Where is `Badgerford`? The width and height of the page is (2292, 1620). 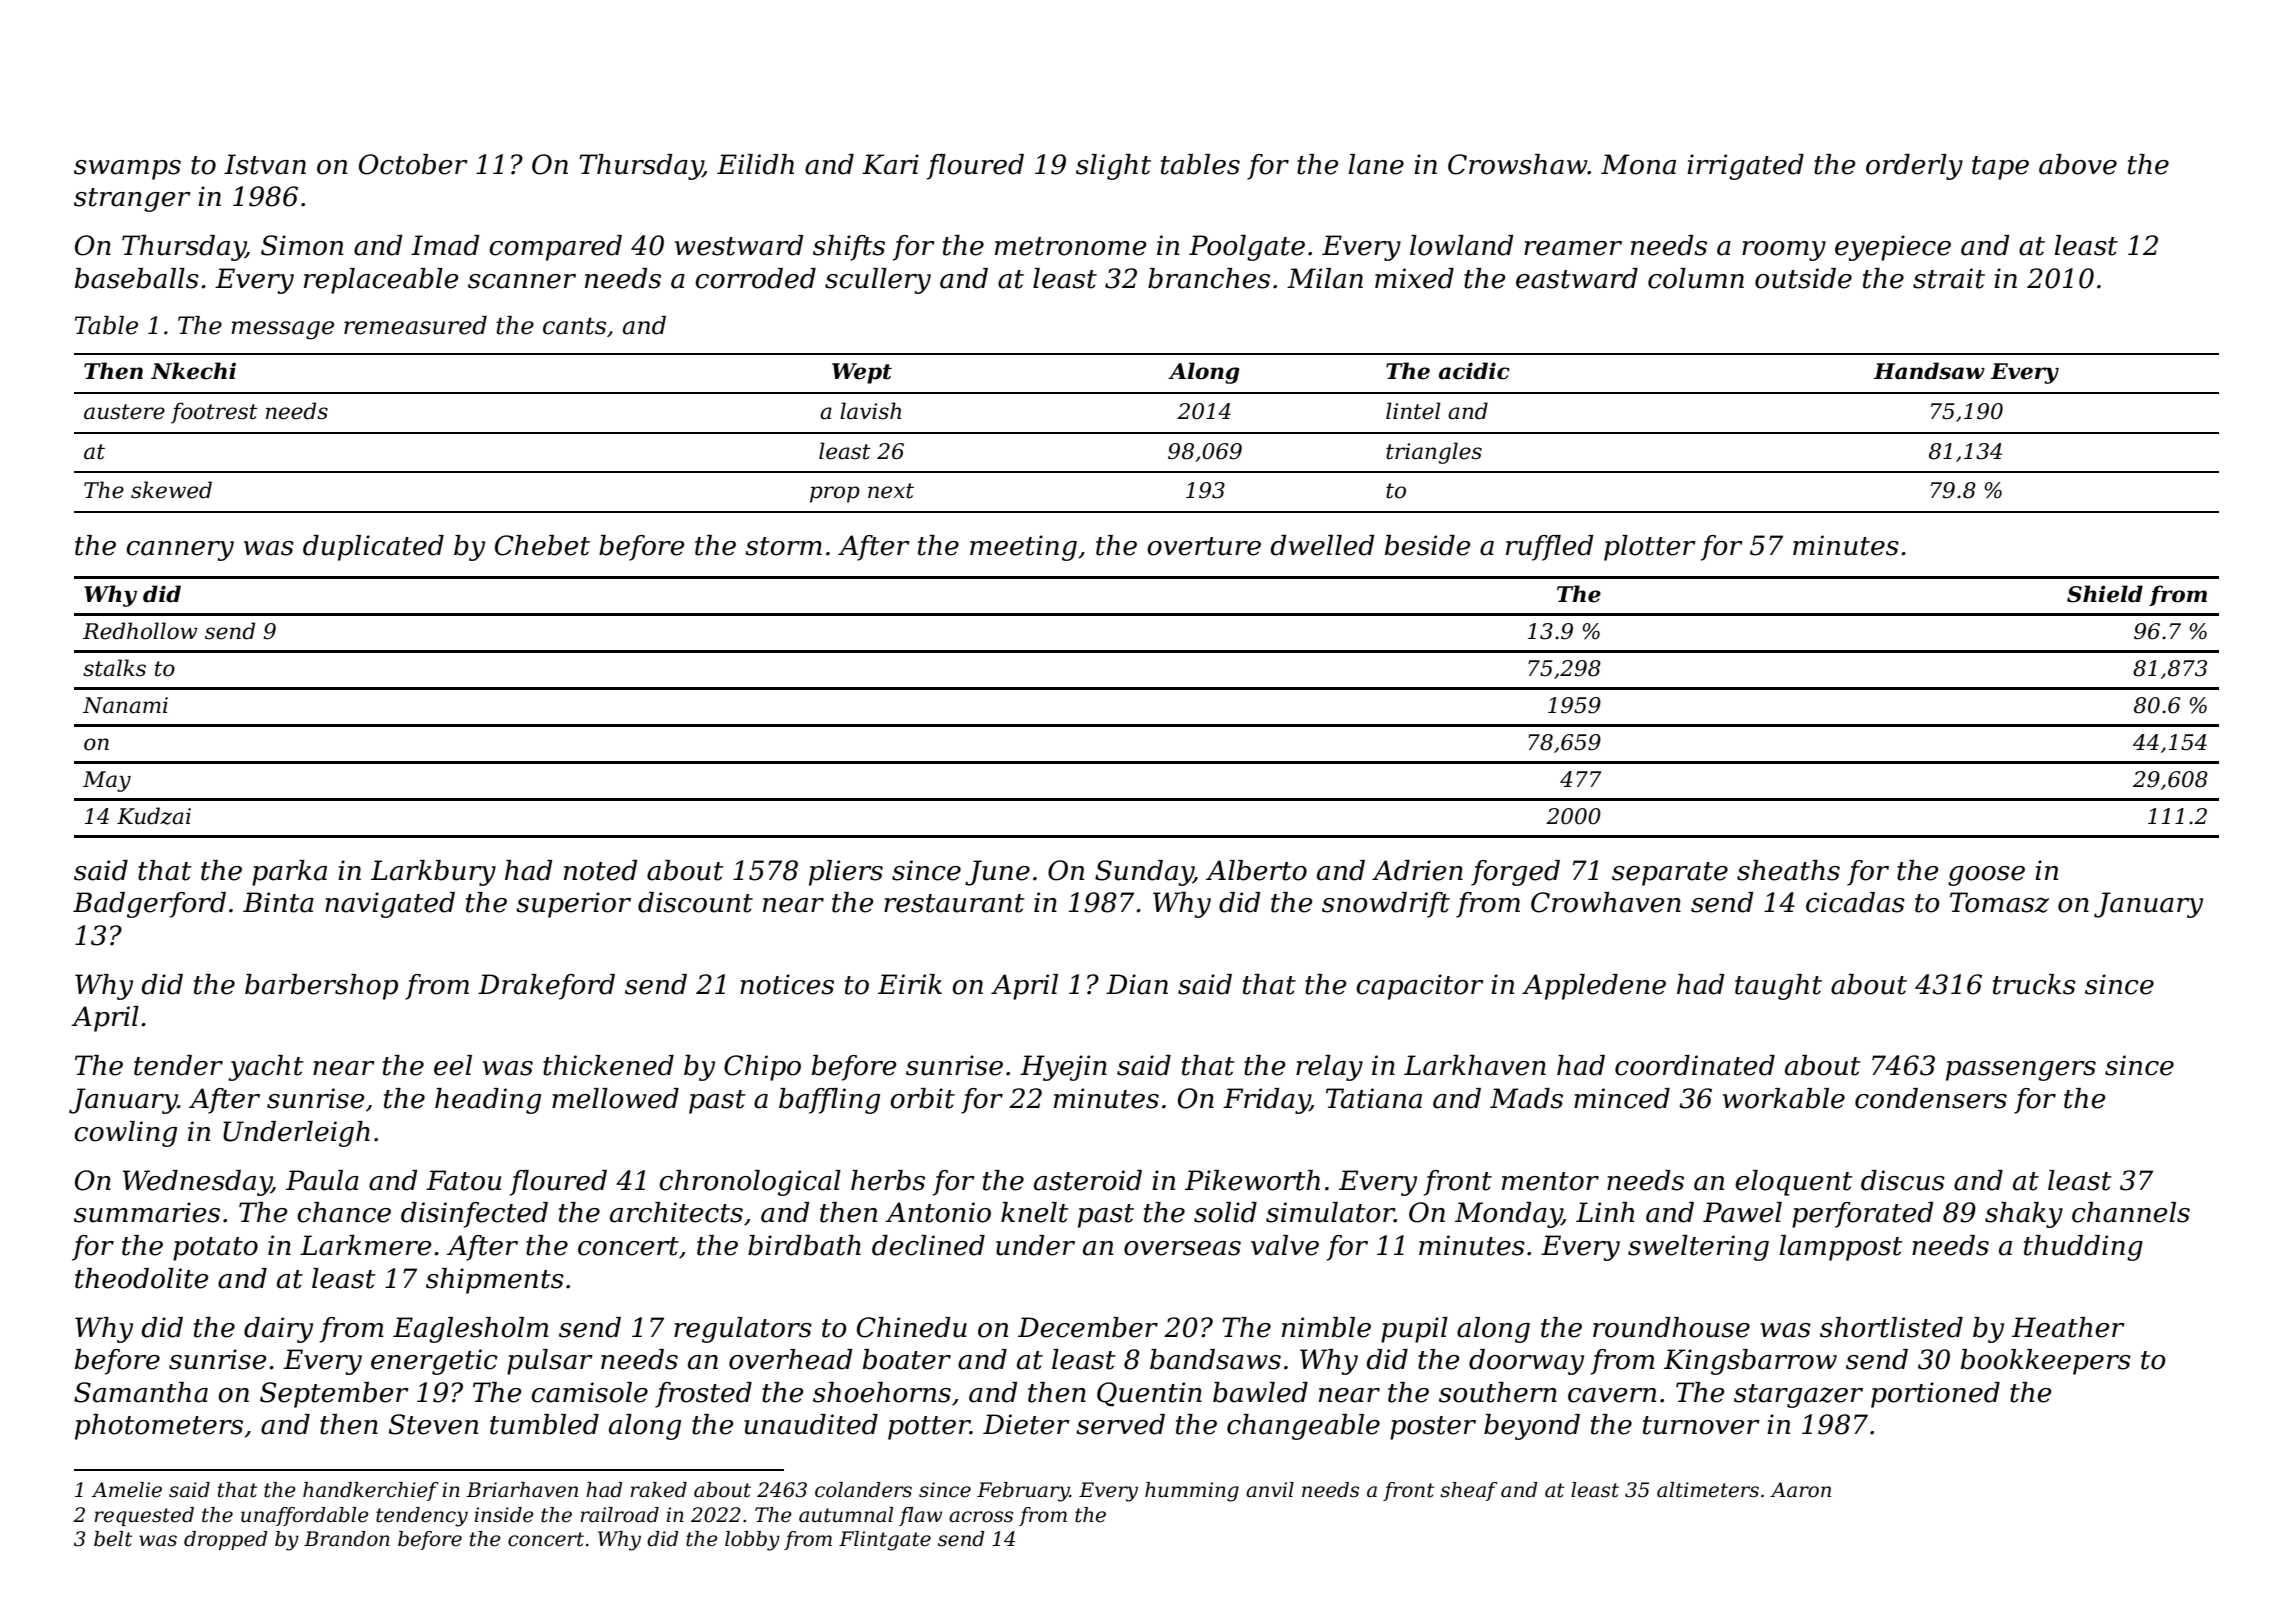 Badgerford is located at coordinates (149, 905).
